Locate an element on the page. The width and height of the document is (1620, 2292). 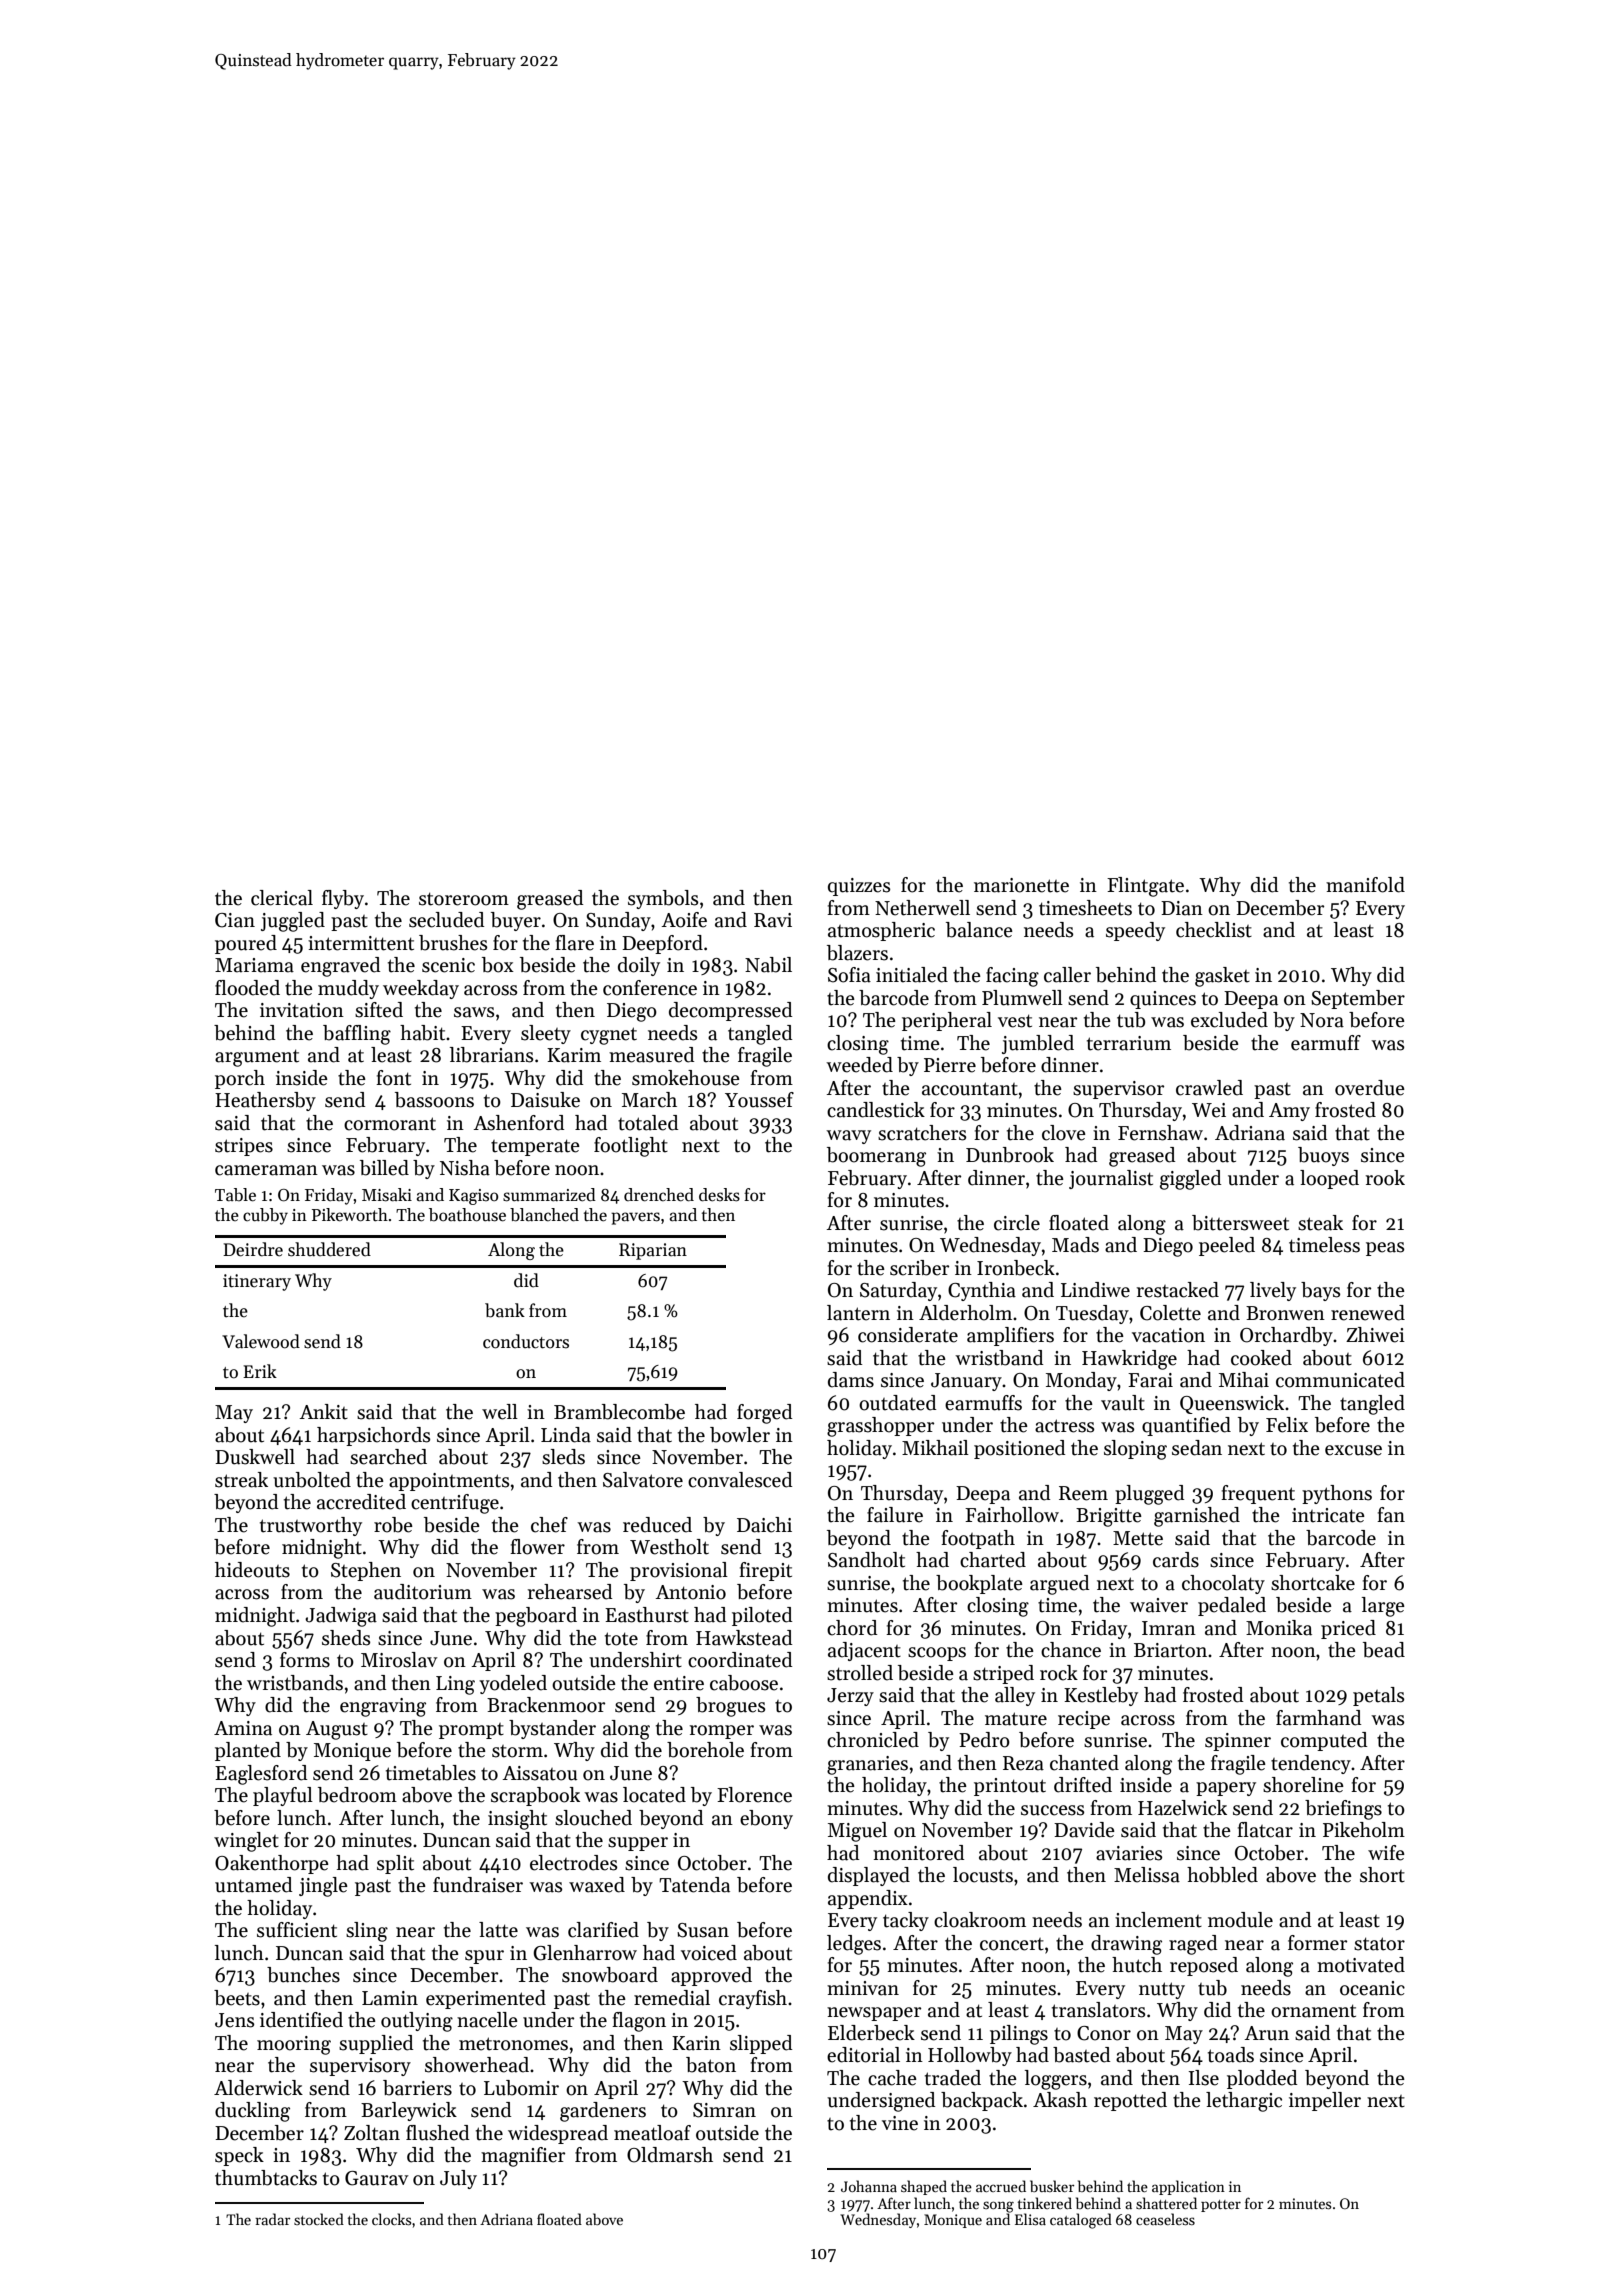
fundraiser is located at coordinates (478, 1885).
